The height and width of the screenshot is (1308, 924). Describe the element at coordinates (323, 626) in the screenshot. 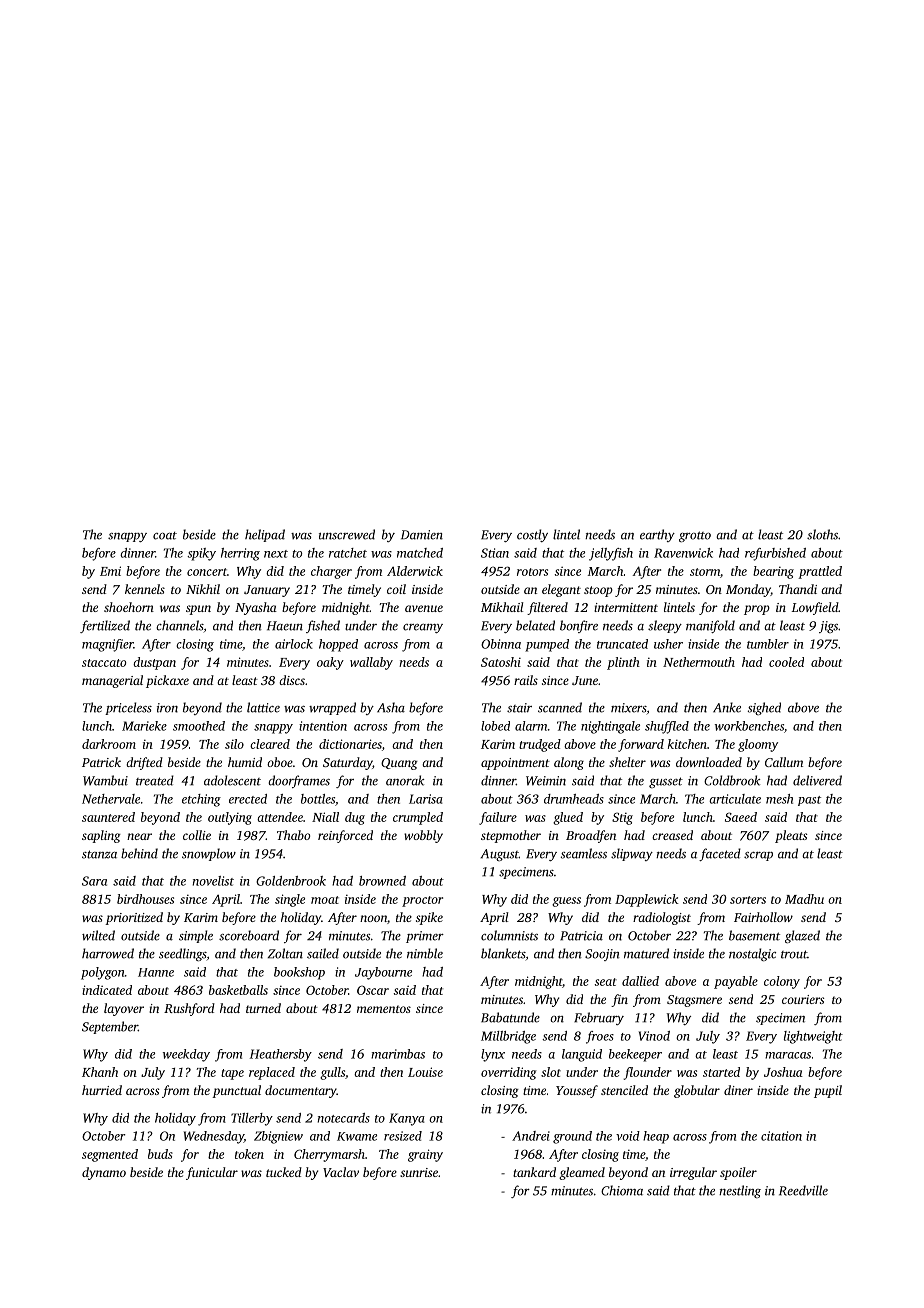

I see `fished` at that location.
